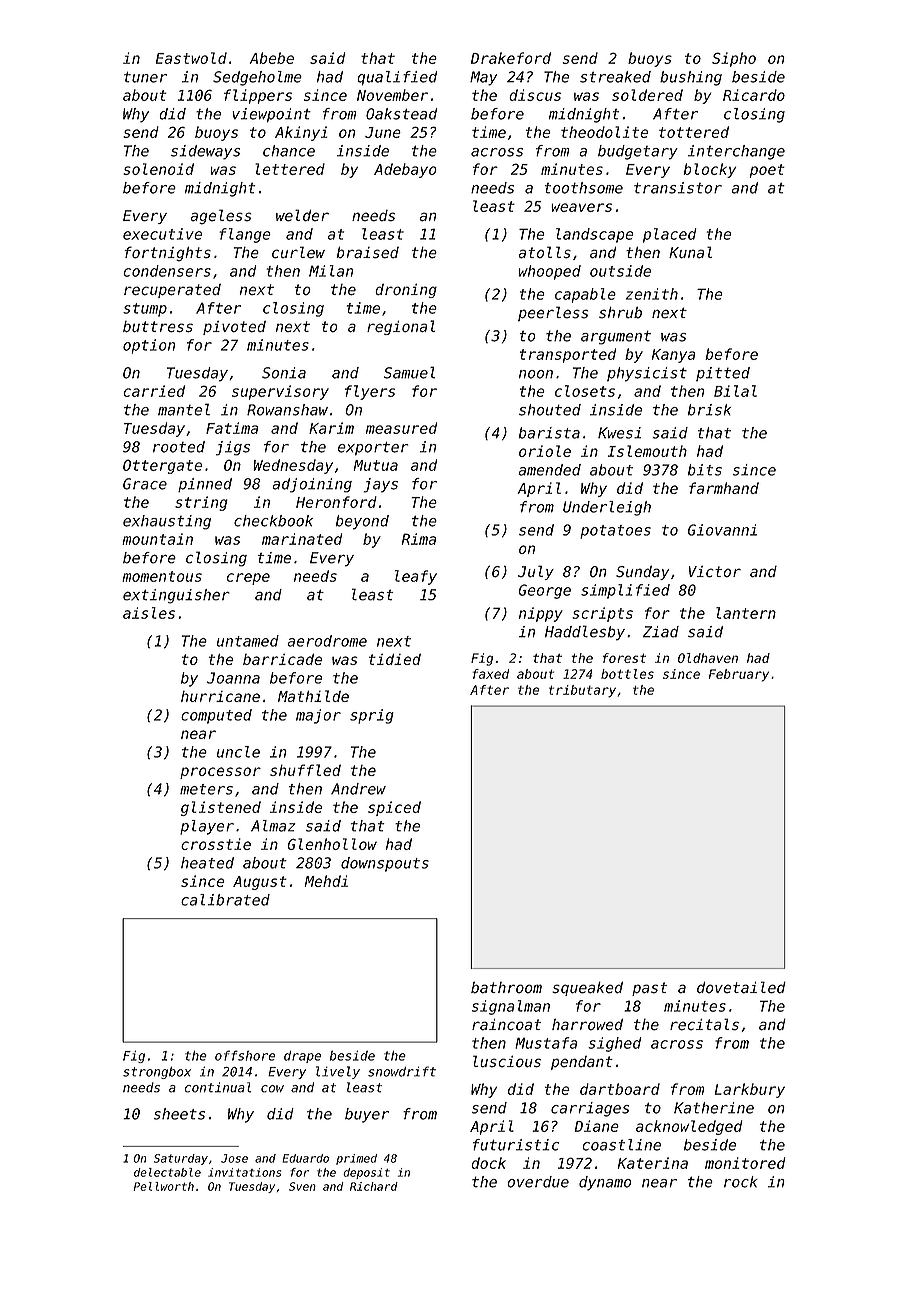  What do you see at coordinates (734, 59) in the page?
I see `Sipho` at bounding box center [734, 59].
